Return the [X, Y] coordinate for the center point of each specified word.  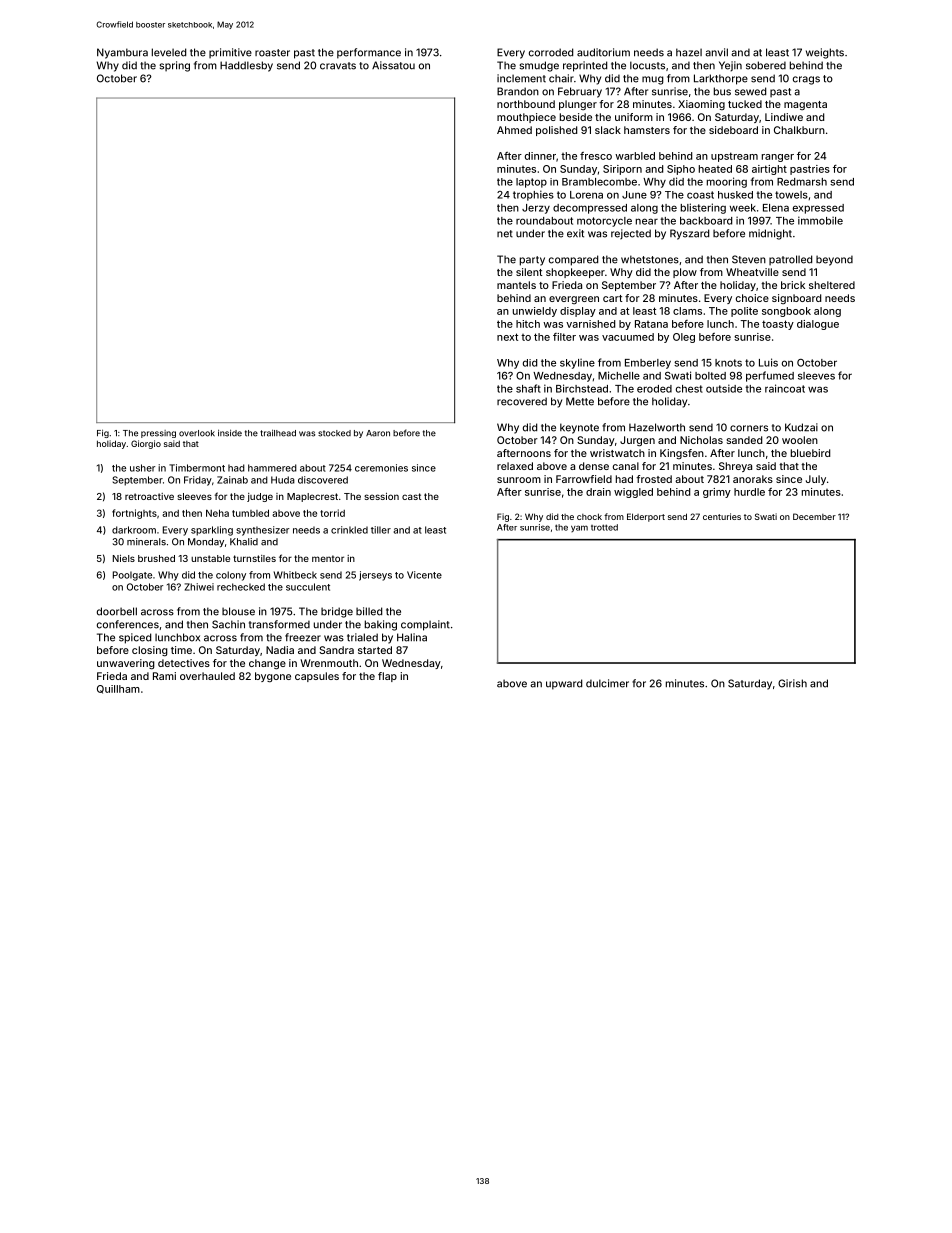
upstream [734, 157]
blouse [238, 611]
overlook [197, 433]
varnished [590, 324]
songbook [786, 312]
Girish [792, 683]
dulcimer [607, 683]
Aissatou [393, 65]
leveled [169, 52]
